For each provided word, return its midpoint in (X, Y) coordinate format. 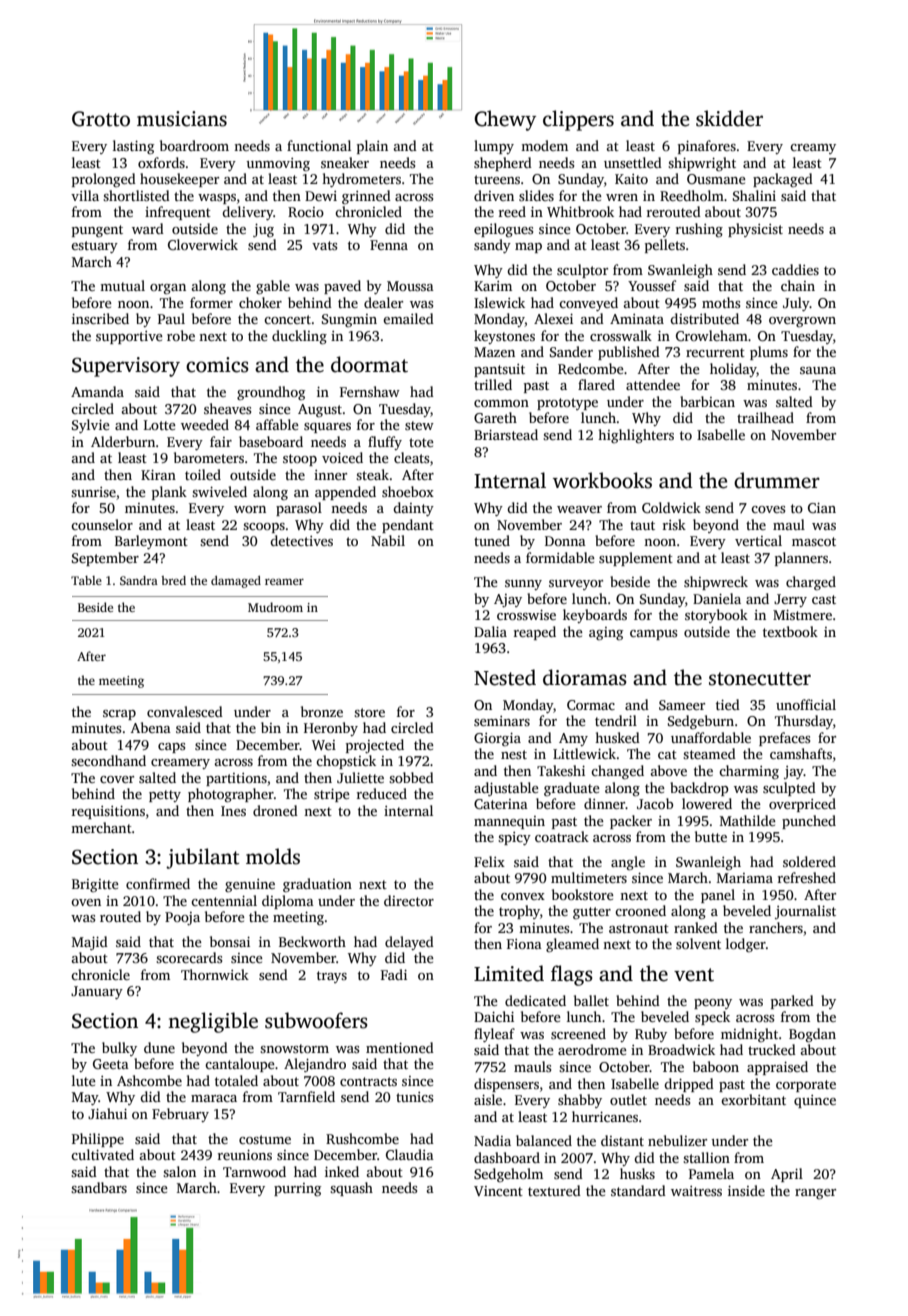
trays (332, 977)
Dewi (321, 196)
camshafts (801, 753)
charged (811, 583)
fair (221, 441)
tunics (414, 1097)
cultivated (102, 1154)
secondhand (108, 760)
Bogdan (812, 1035)
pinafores (707, 147)
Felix (489, 861)
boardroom (194, 145)
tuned (492, 540)
